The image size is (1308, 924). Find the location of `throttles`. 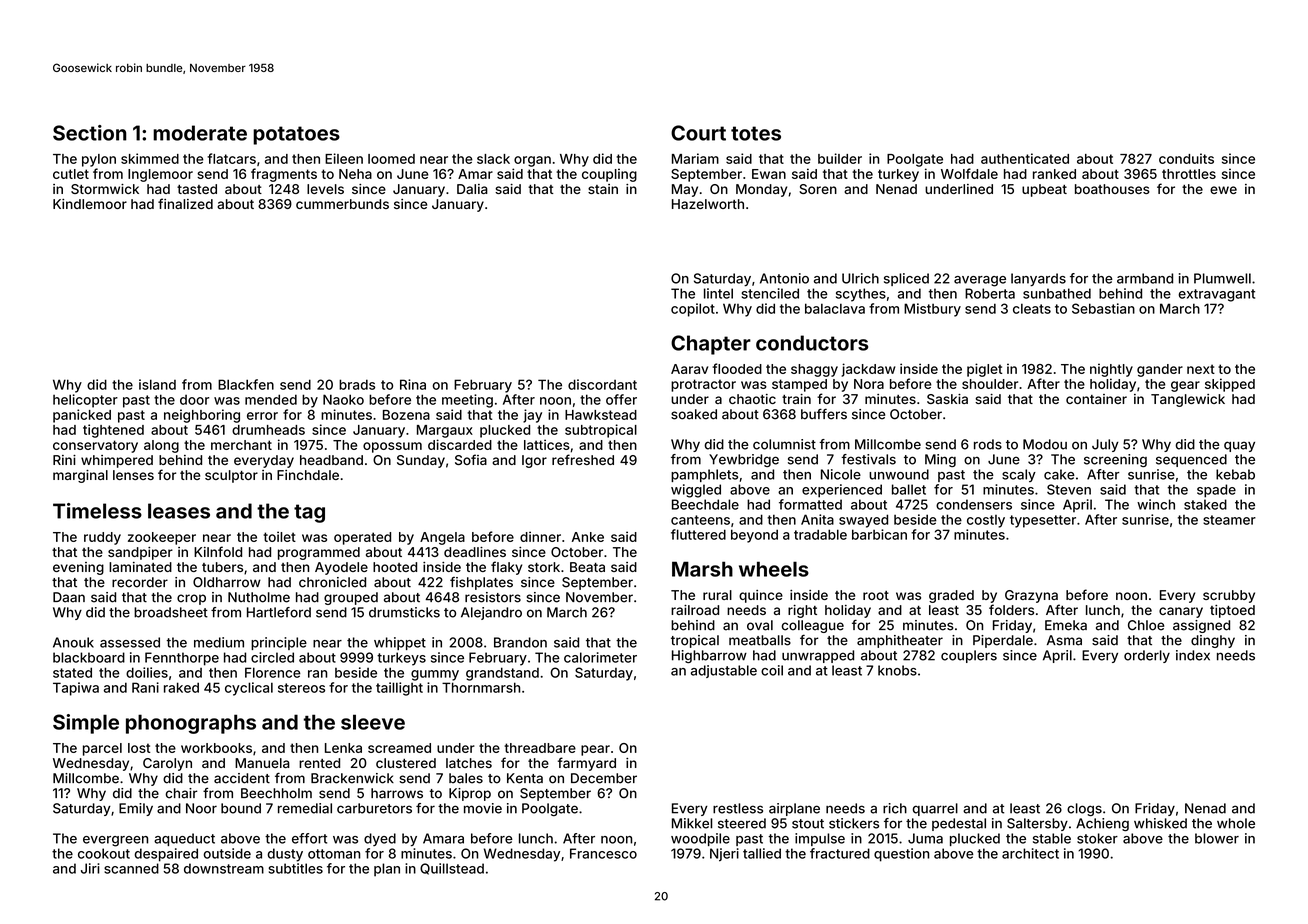

throttles is located at coordinates (1189, 174).
